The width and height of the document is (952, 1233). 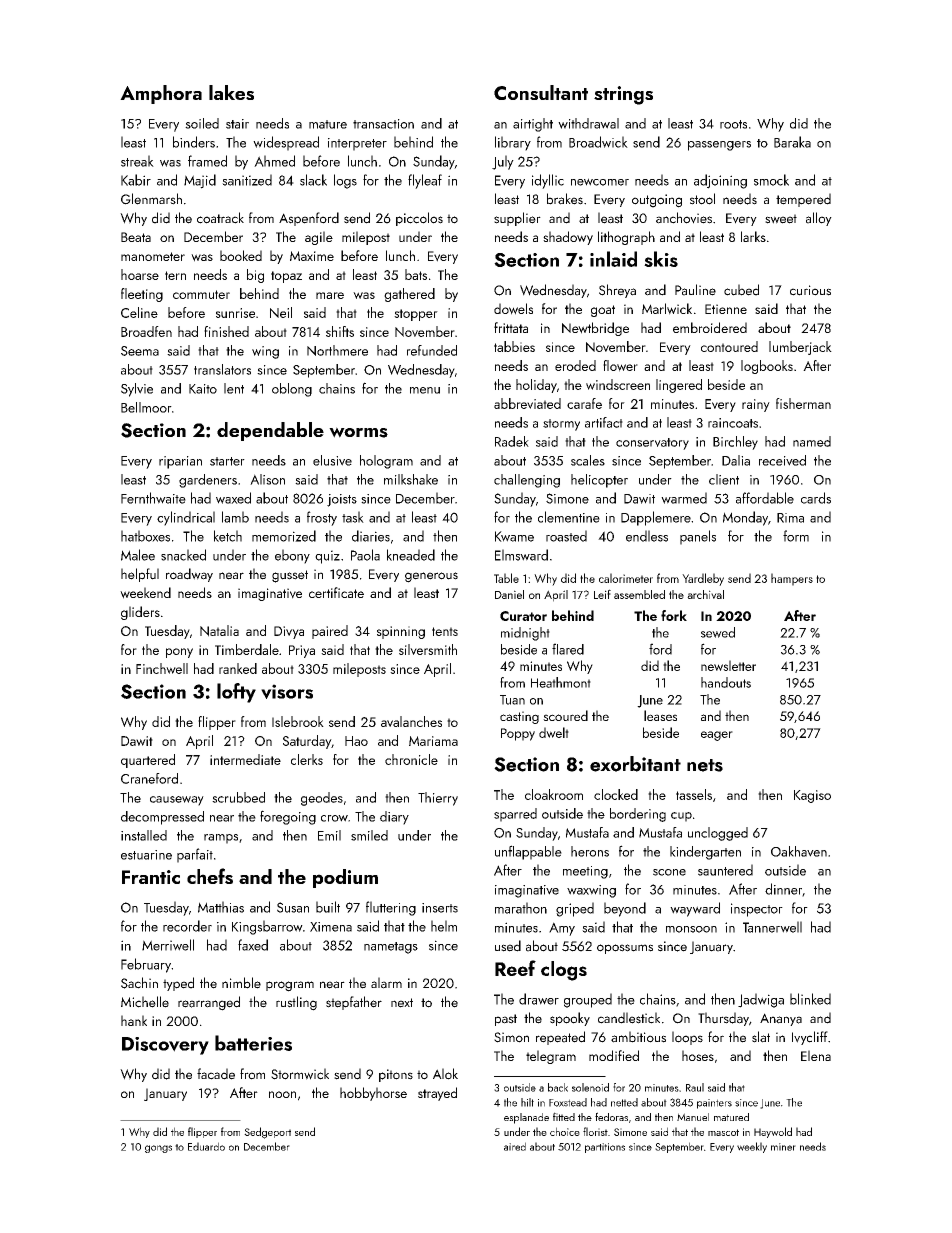 What do you see at coordinates (723, 1019) in the document?
I see `Thursday` at bounding box center [723, 1019].
